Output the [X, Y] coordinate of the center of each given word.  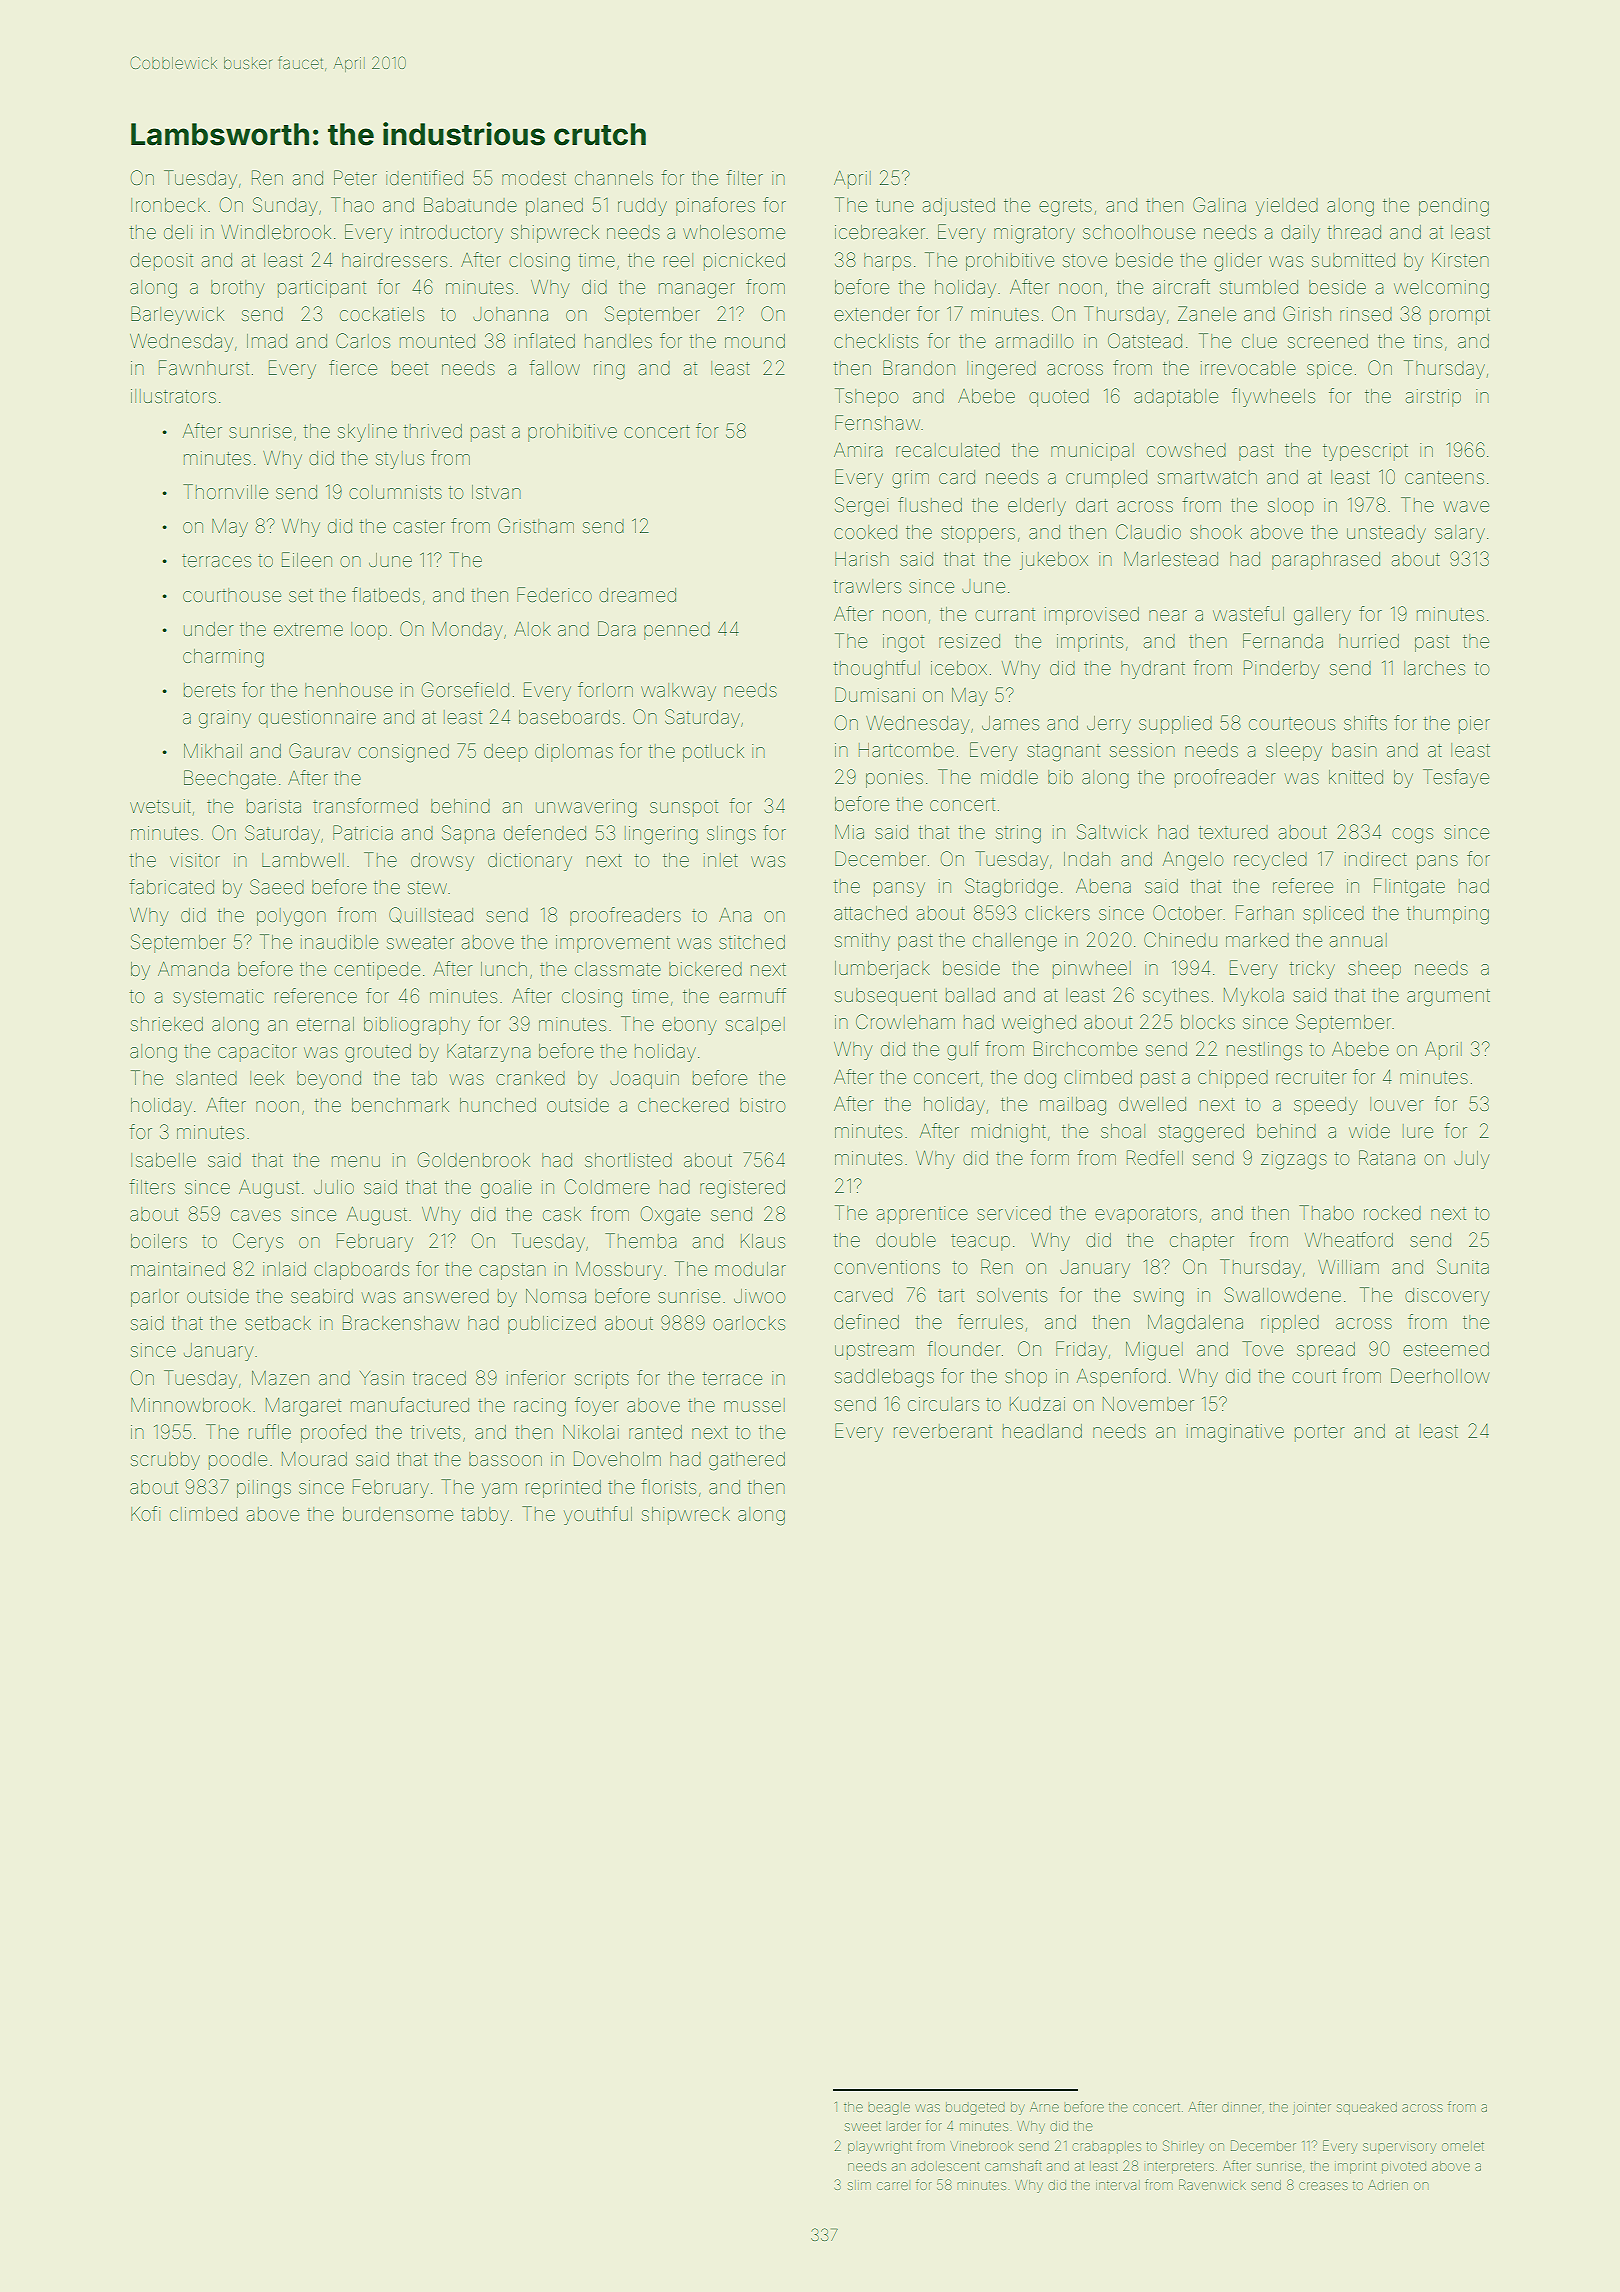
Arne [1044, 2107]
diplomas [574, 753]
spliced [1333, 915]
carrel [892, 2186]
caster [419, 526]
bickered [705, 969]
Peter [355, 177]
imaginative [1235, 1433]
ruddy [642, 207]
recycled [1270, 861]
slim [859, 2185]
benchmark [400, 1105]
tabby [485, 1516]
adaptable [1176, 398]
